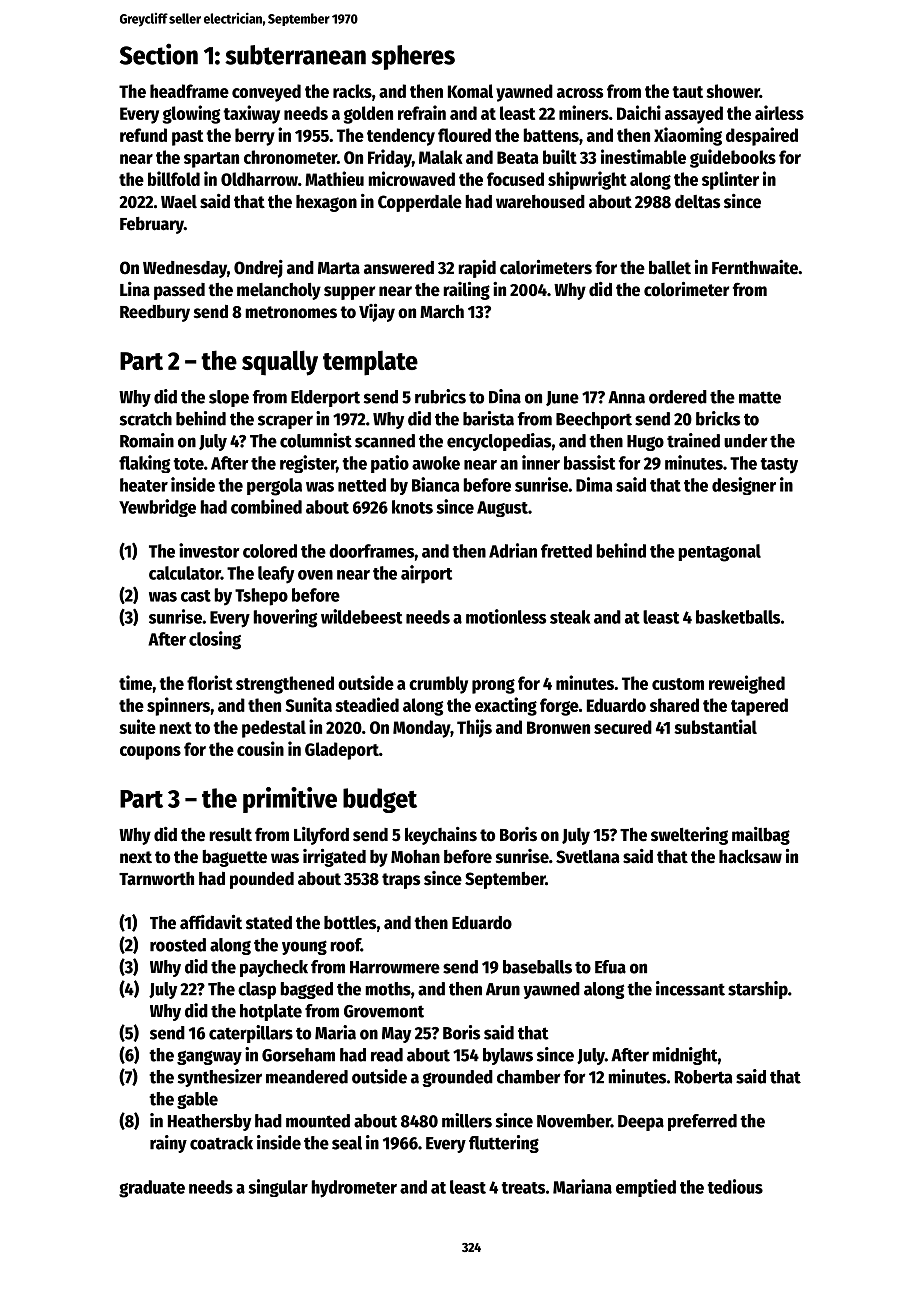 The image size is (924, 1308). What do you see at coordinates (493, 686) in the image?
I see `prong` at bounding box center [493, 686].
